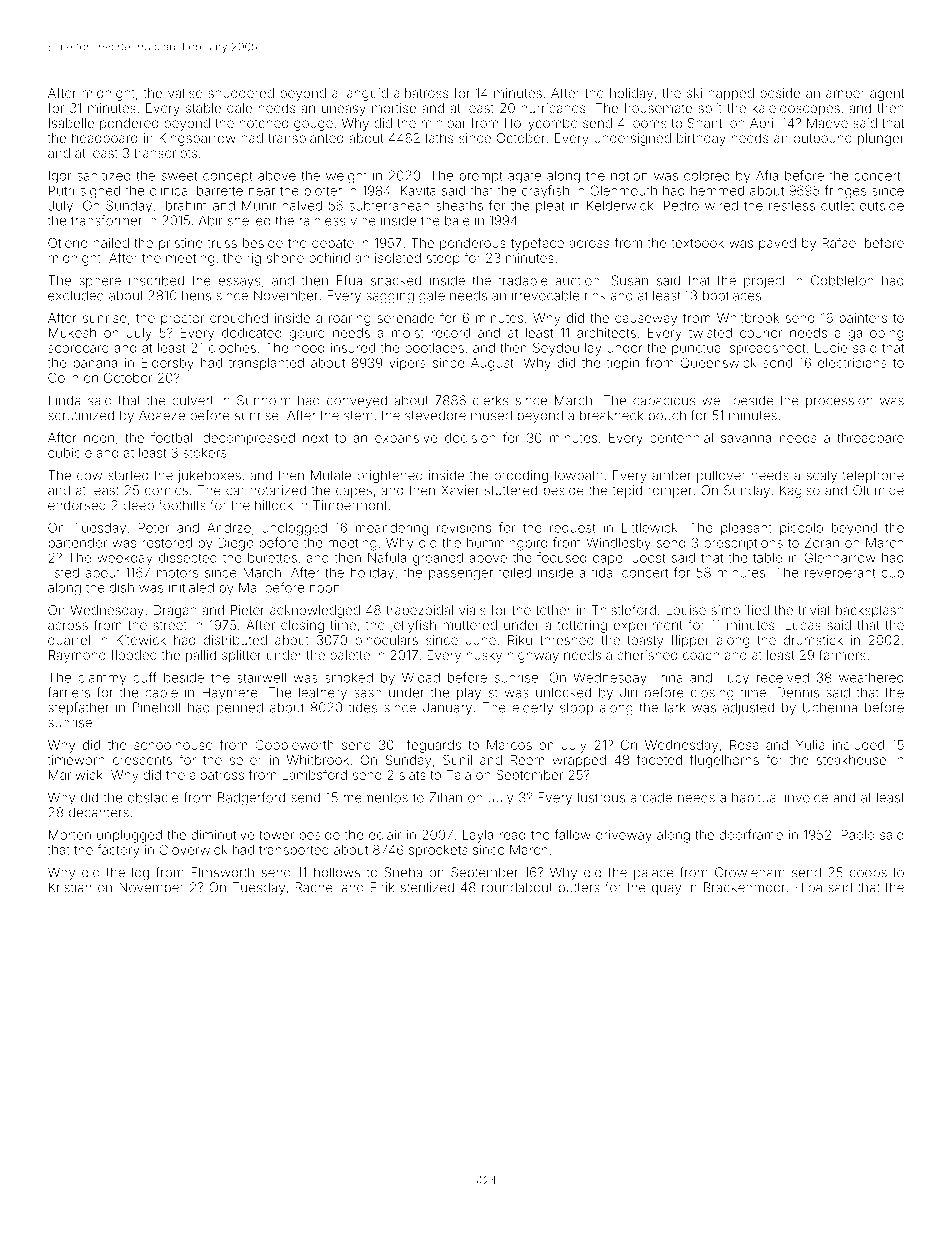 The width and height of the document is (952, 1233). Describe the element at coordinates (382, 887) in the document. I see `Eirik` at that location.
